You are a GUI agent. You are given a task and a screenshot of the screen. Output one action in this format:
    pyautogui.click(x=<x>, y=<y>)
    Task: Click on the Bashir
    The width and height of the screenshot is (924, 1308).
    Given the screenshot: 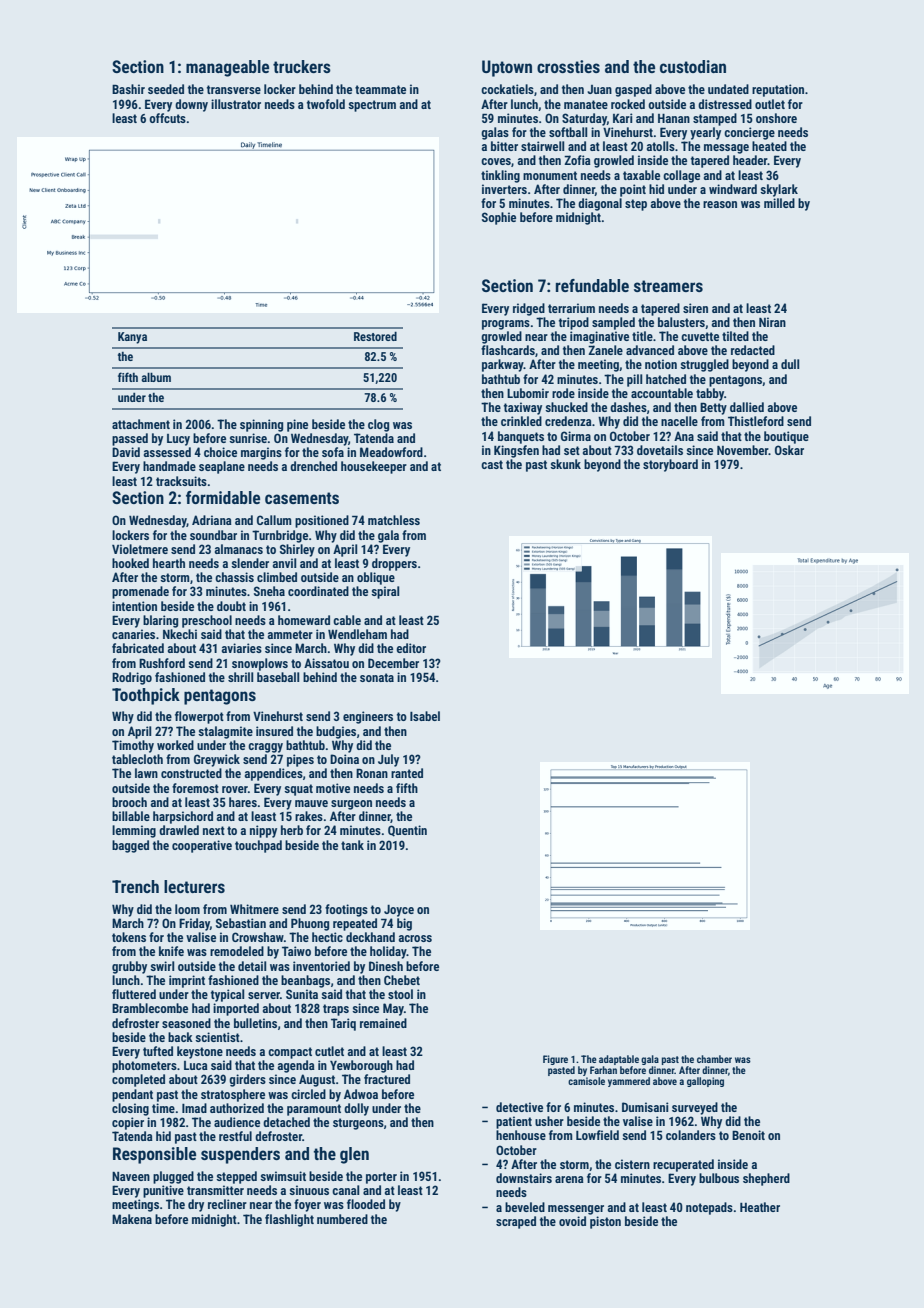 What is the action you would take?
    pyautogui.click(x=128, y=89)
